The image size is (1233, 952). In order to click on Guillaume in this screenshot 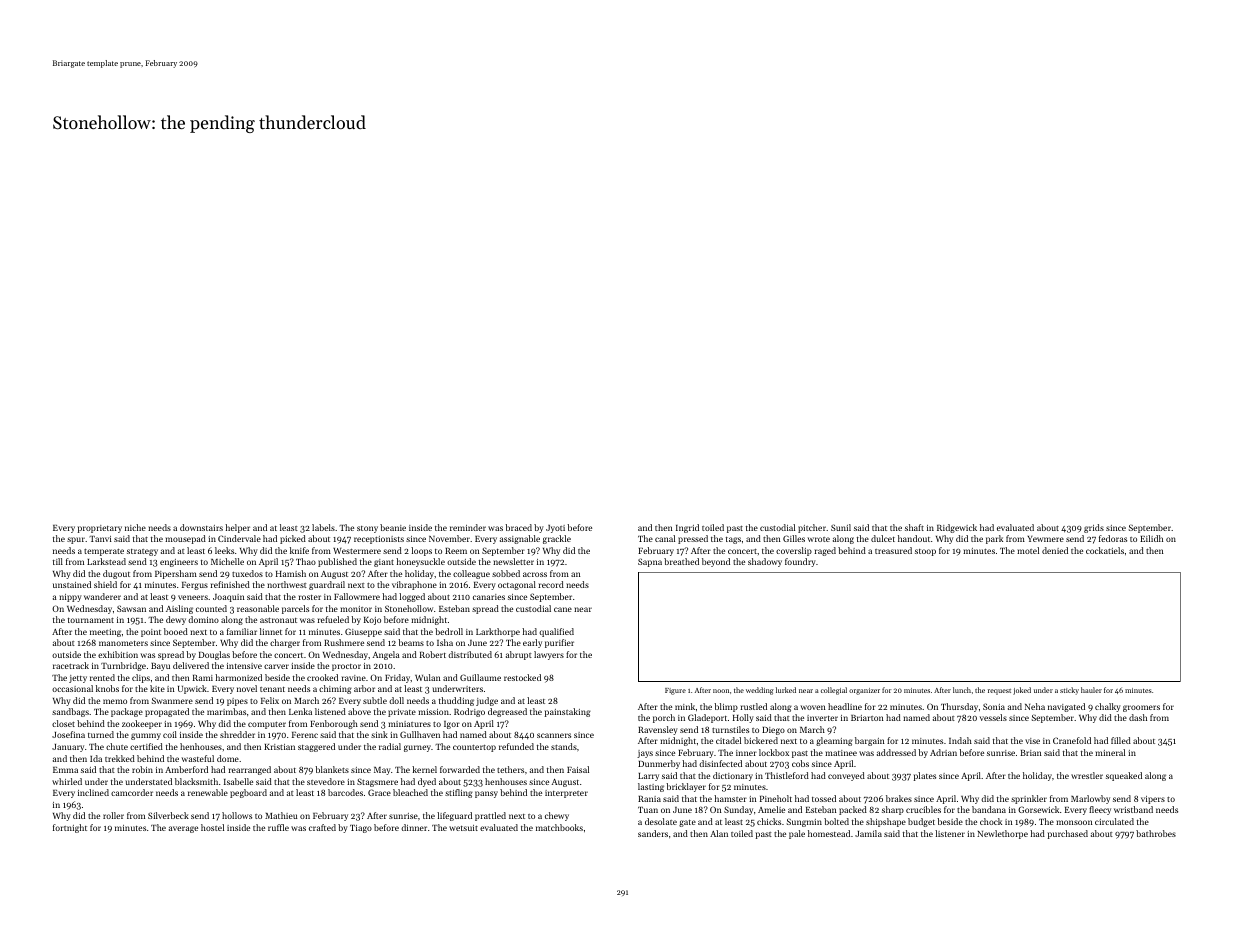, I will do `click(480, 677)`.
